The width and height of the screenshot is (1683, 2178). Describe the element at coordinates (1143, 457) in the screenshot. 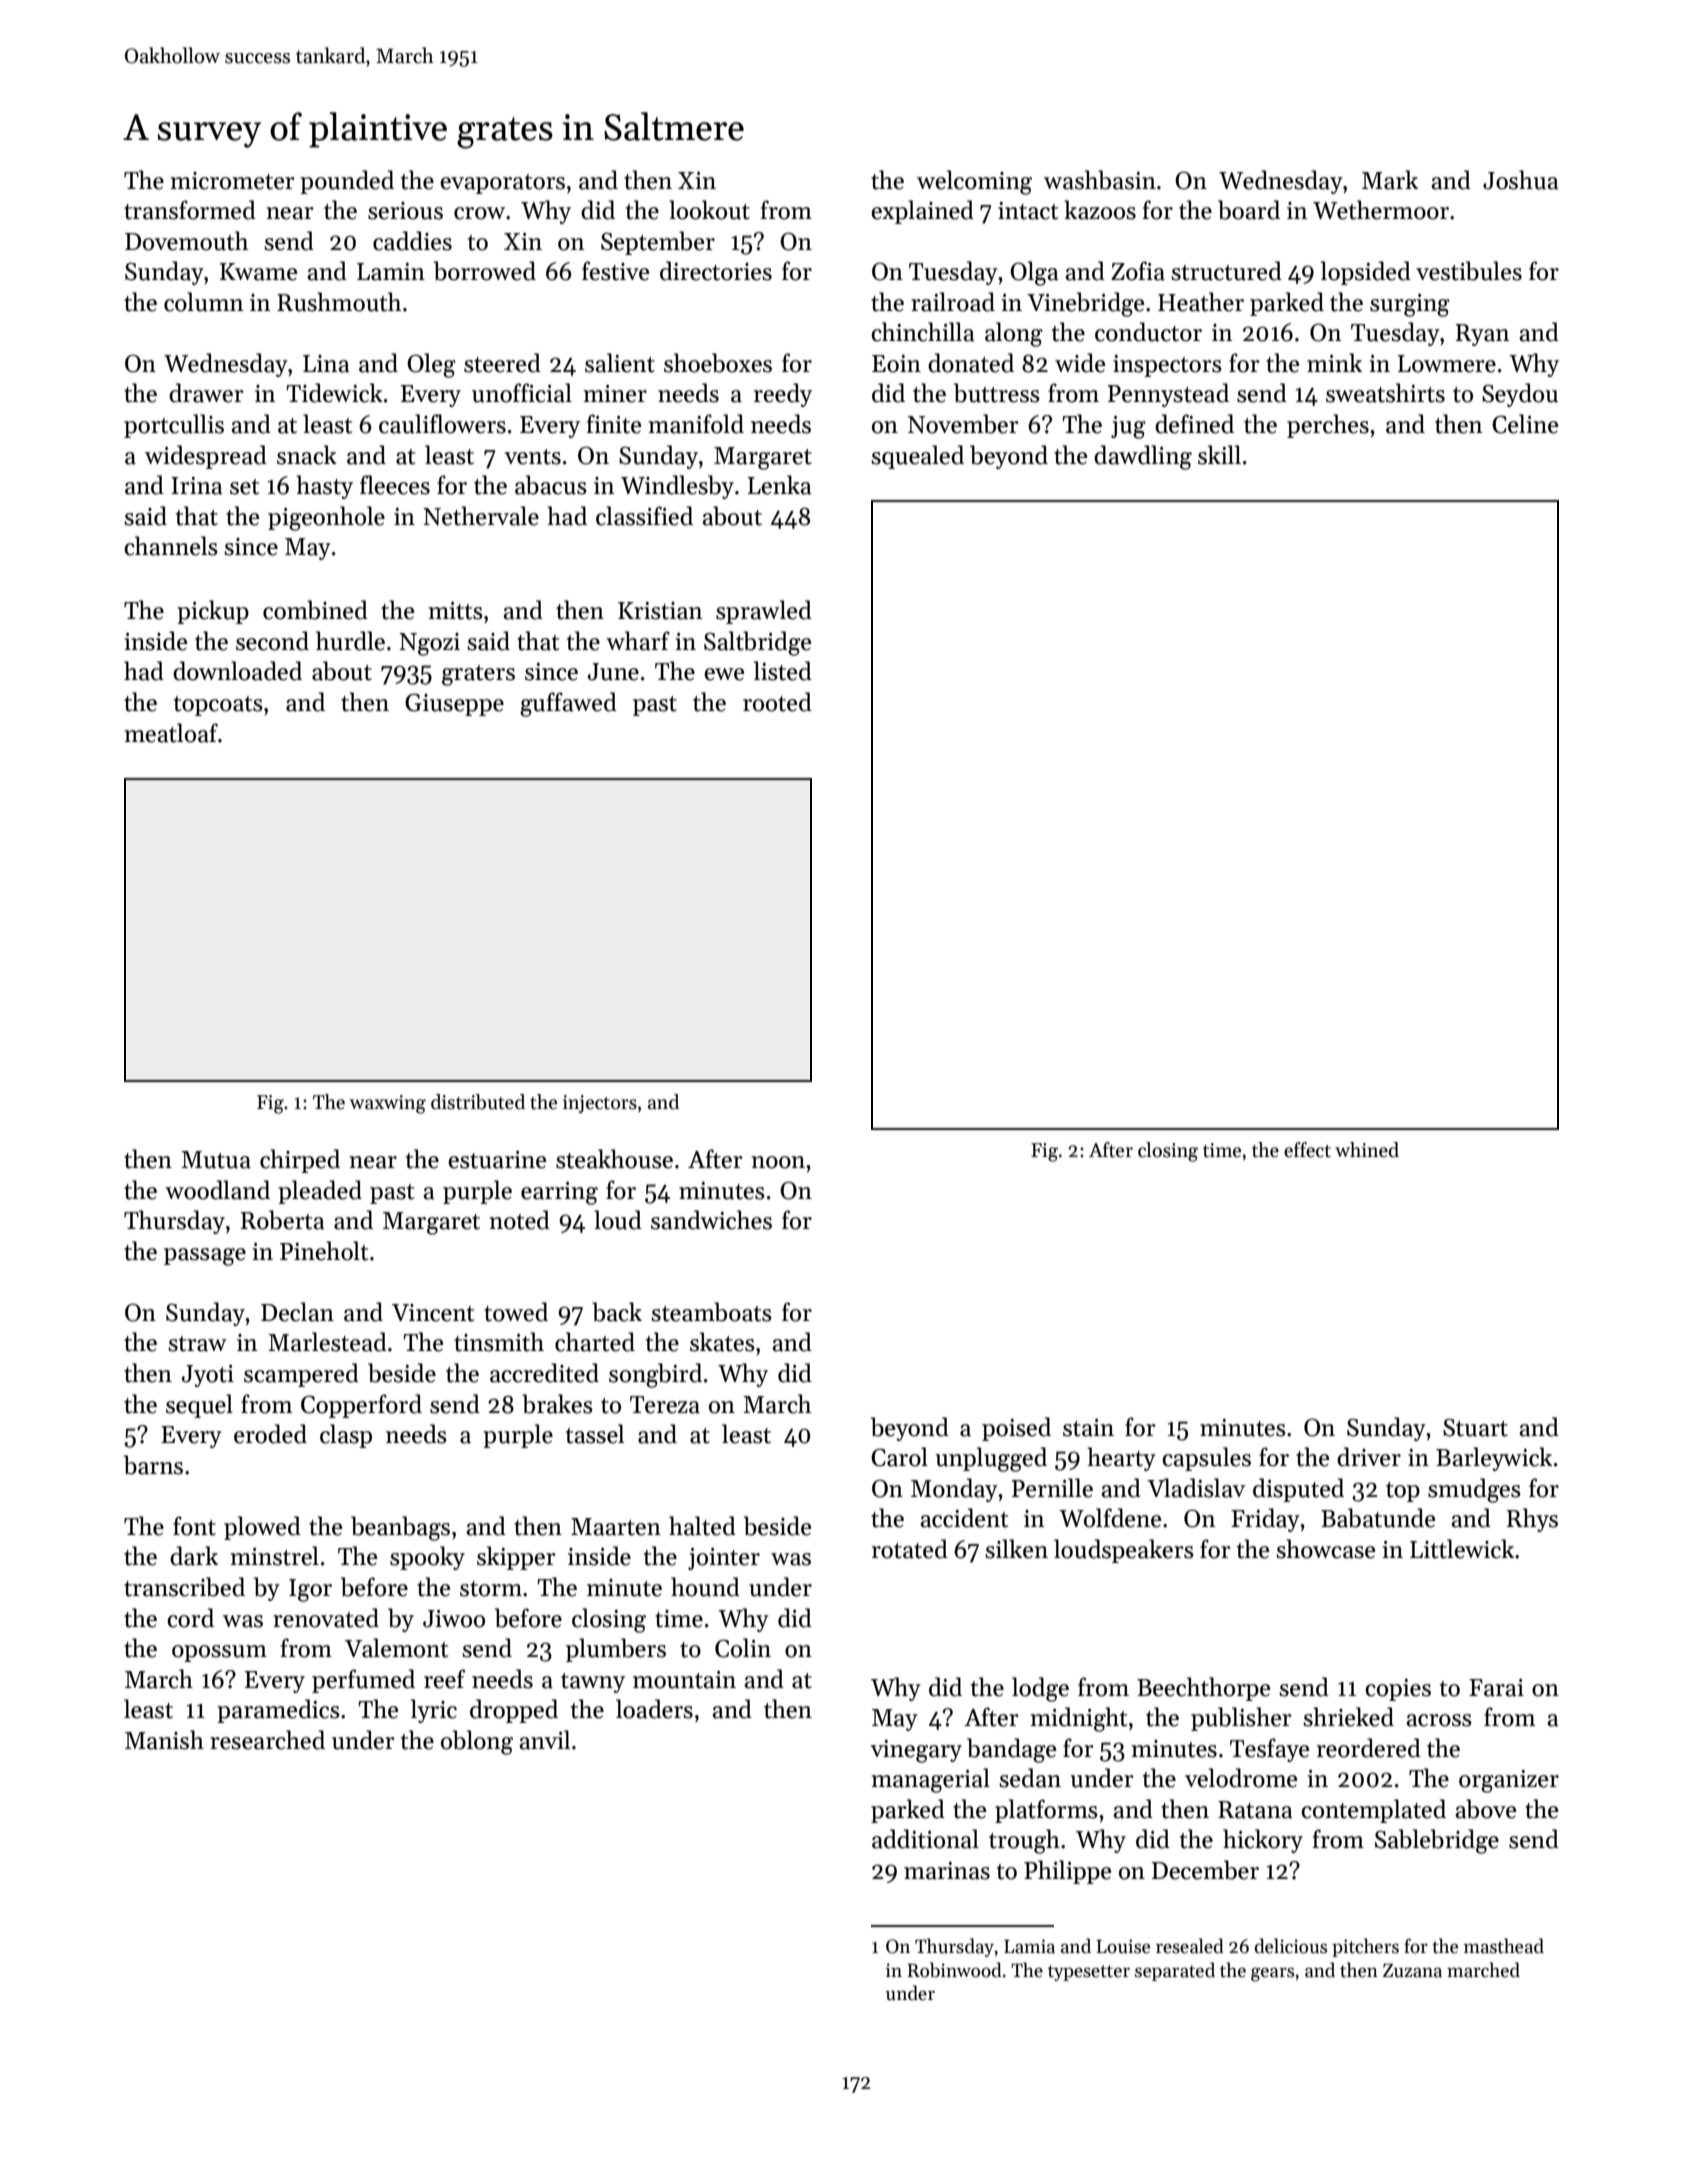

I see `dawdling` at that location.
